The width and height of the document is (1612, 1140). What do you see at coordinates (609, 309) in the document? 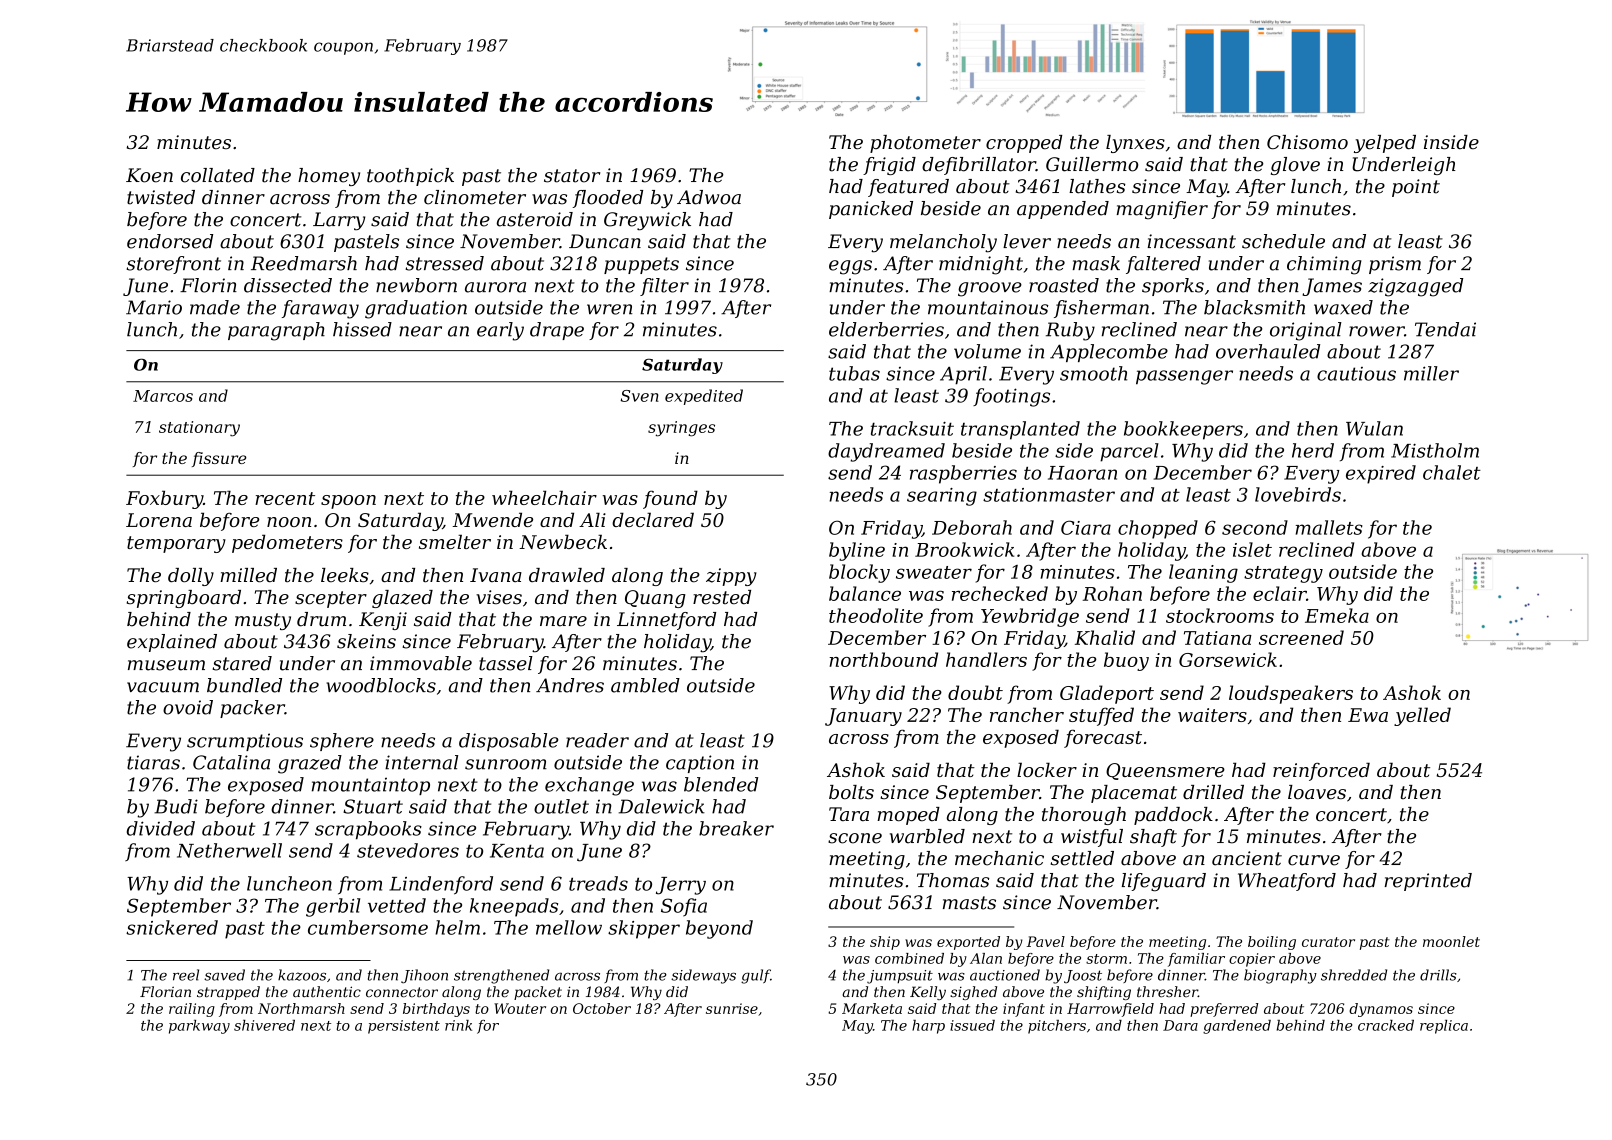
I see `wren` at bounding box center [609, 309].
